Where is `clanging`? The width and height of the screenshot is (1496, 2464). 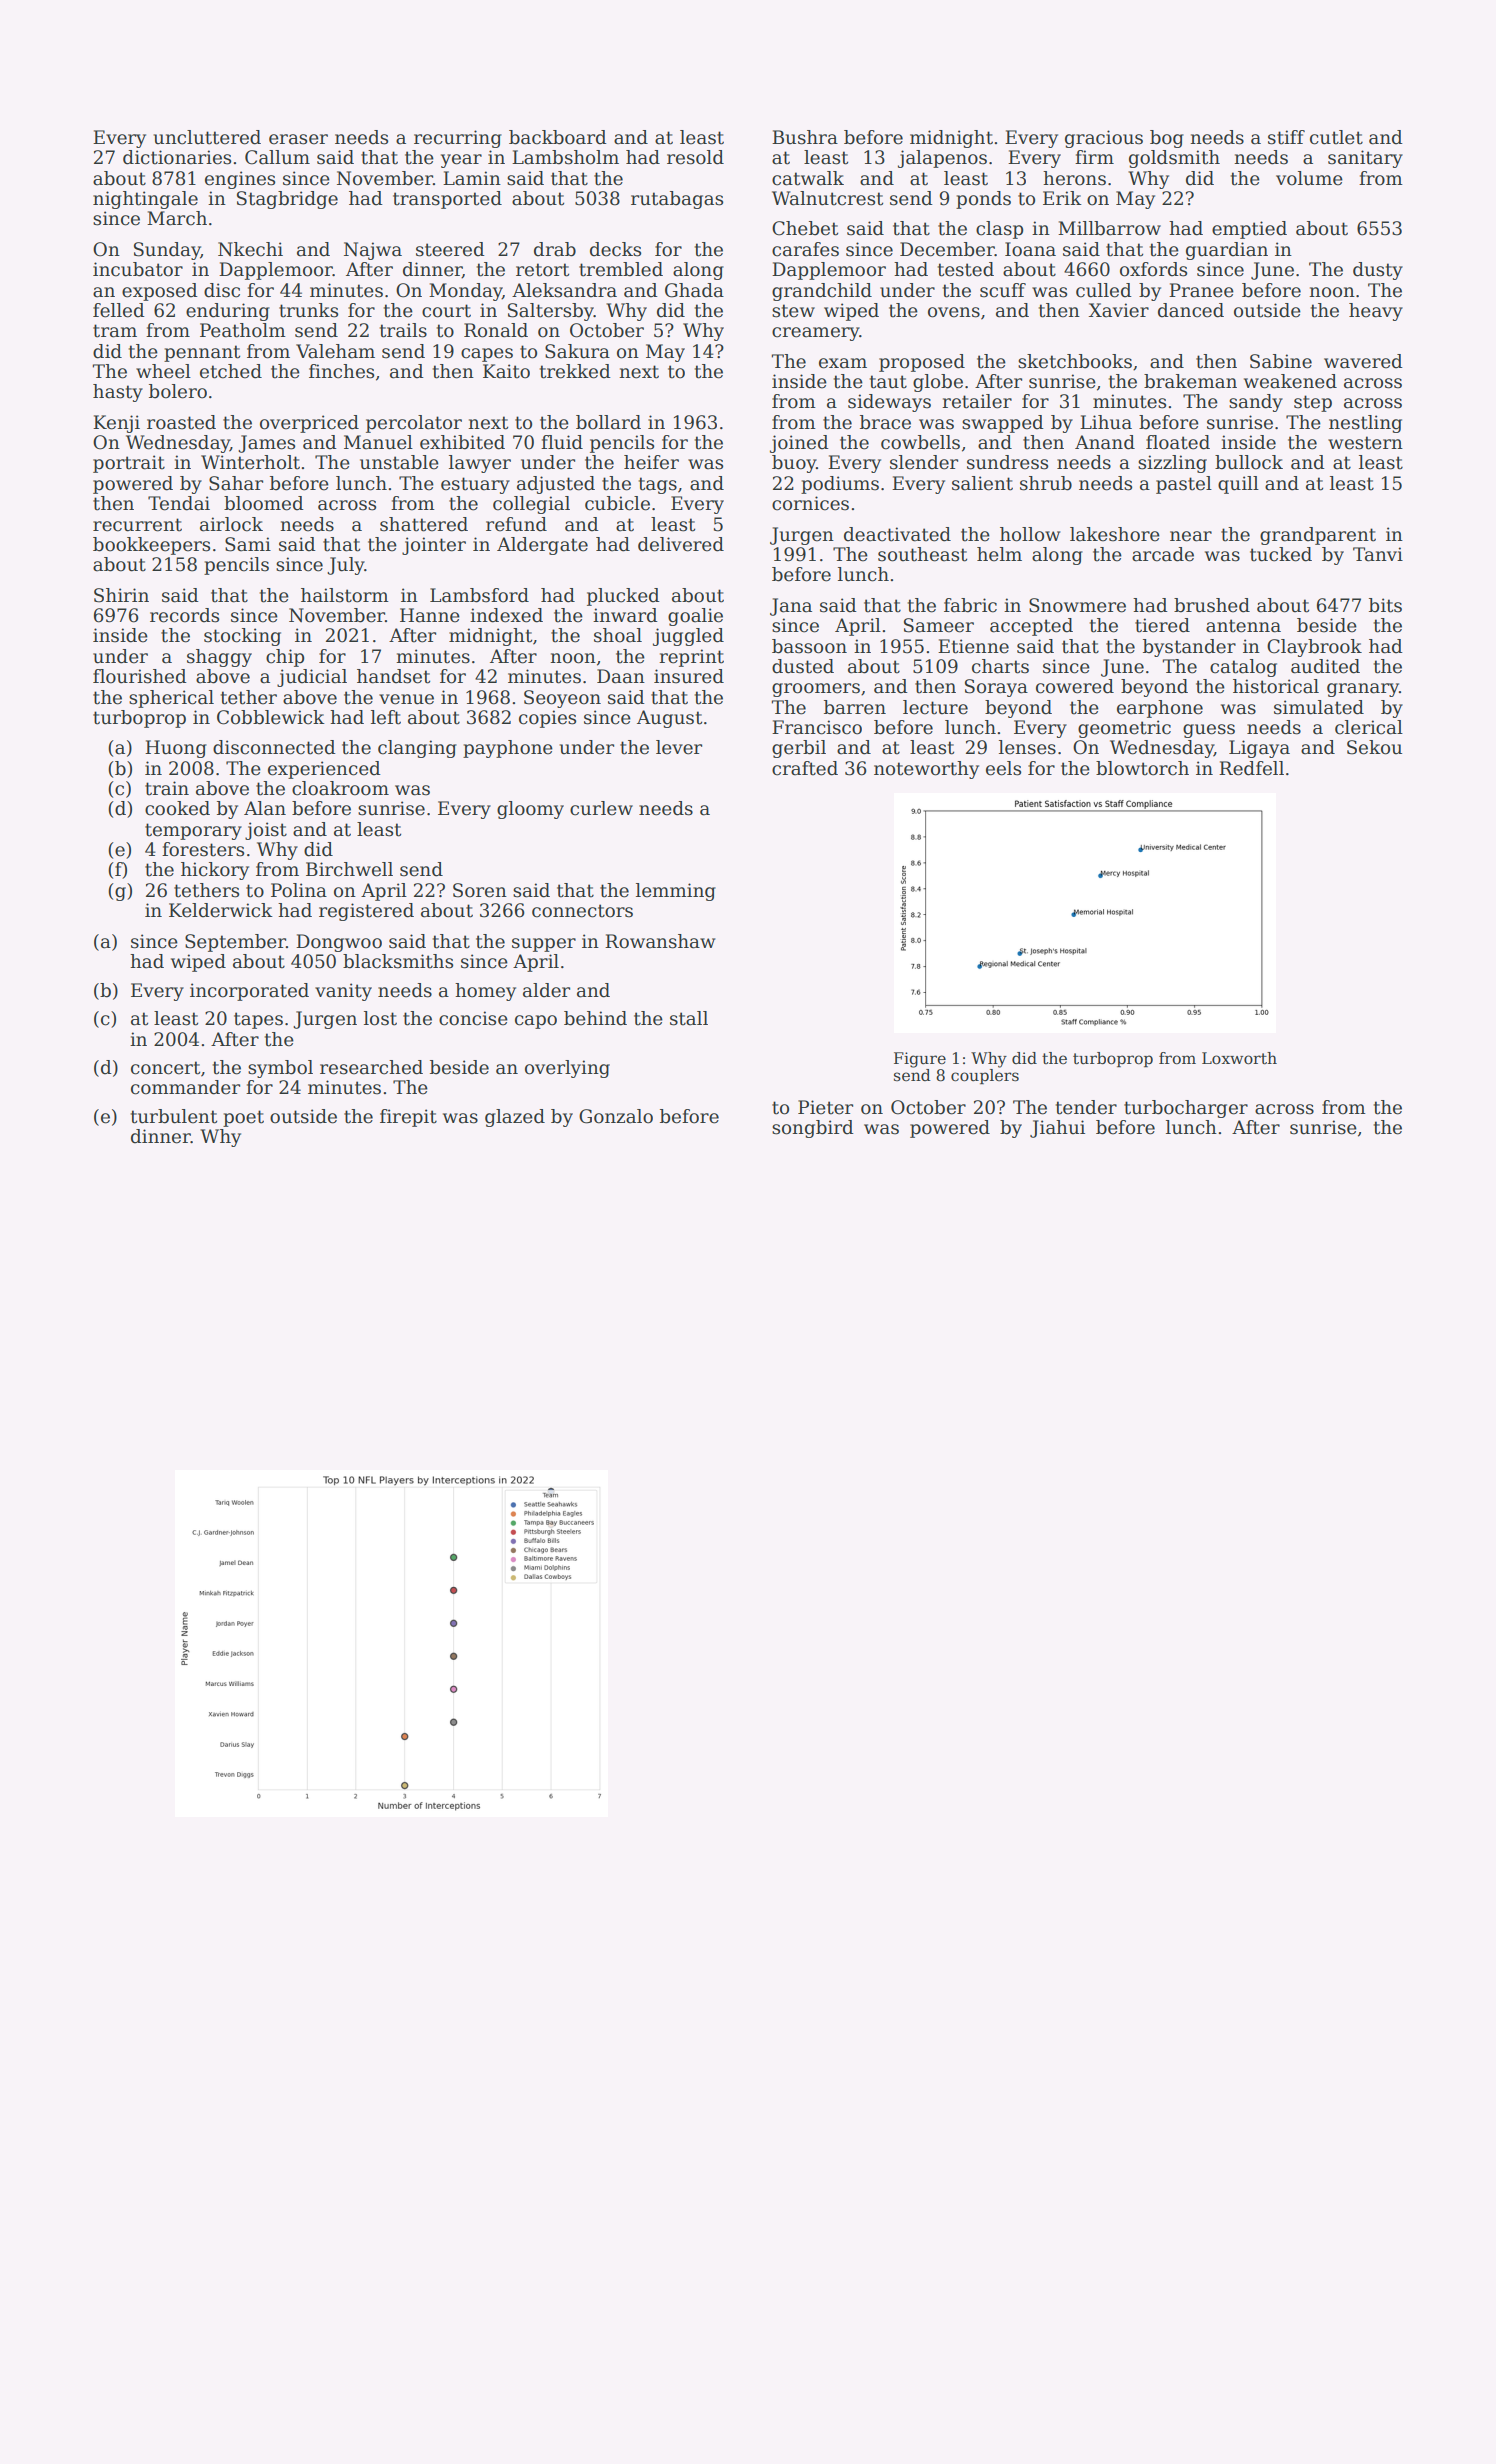 clanging is located at coordinates (417, 749).
